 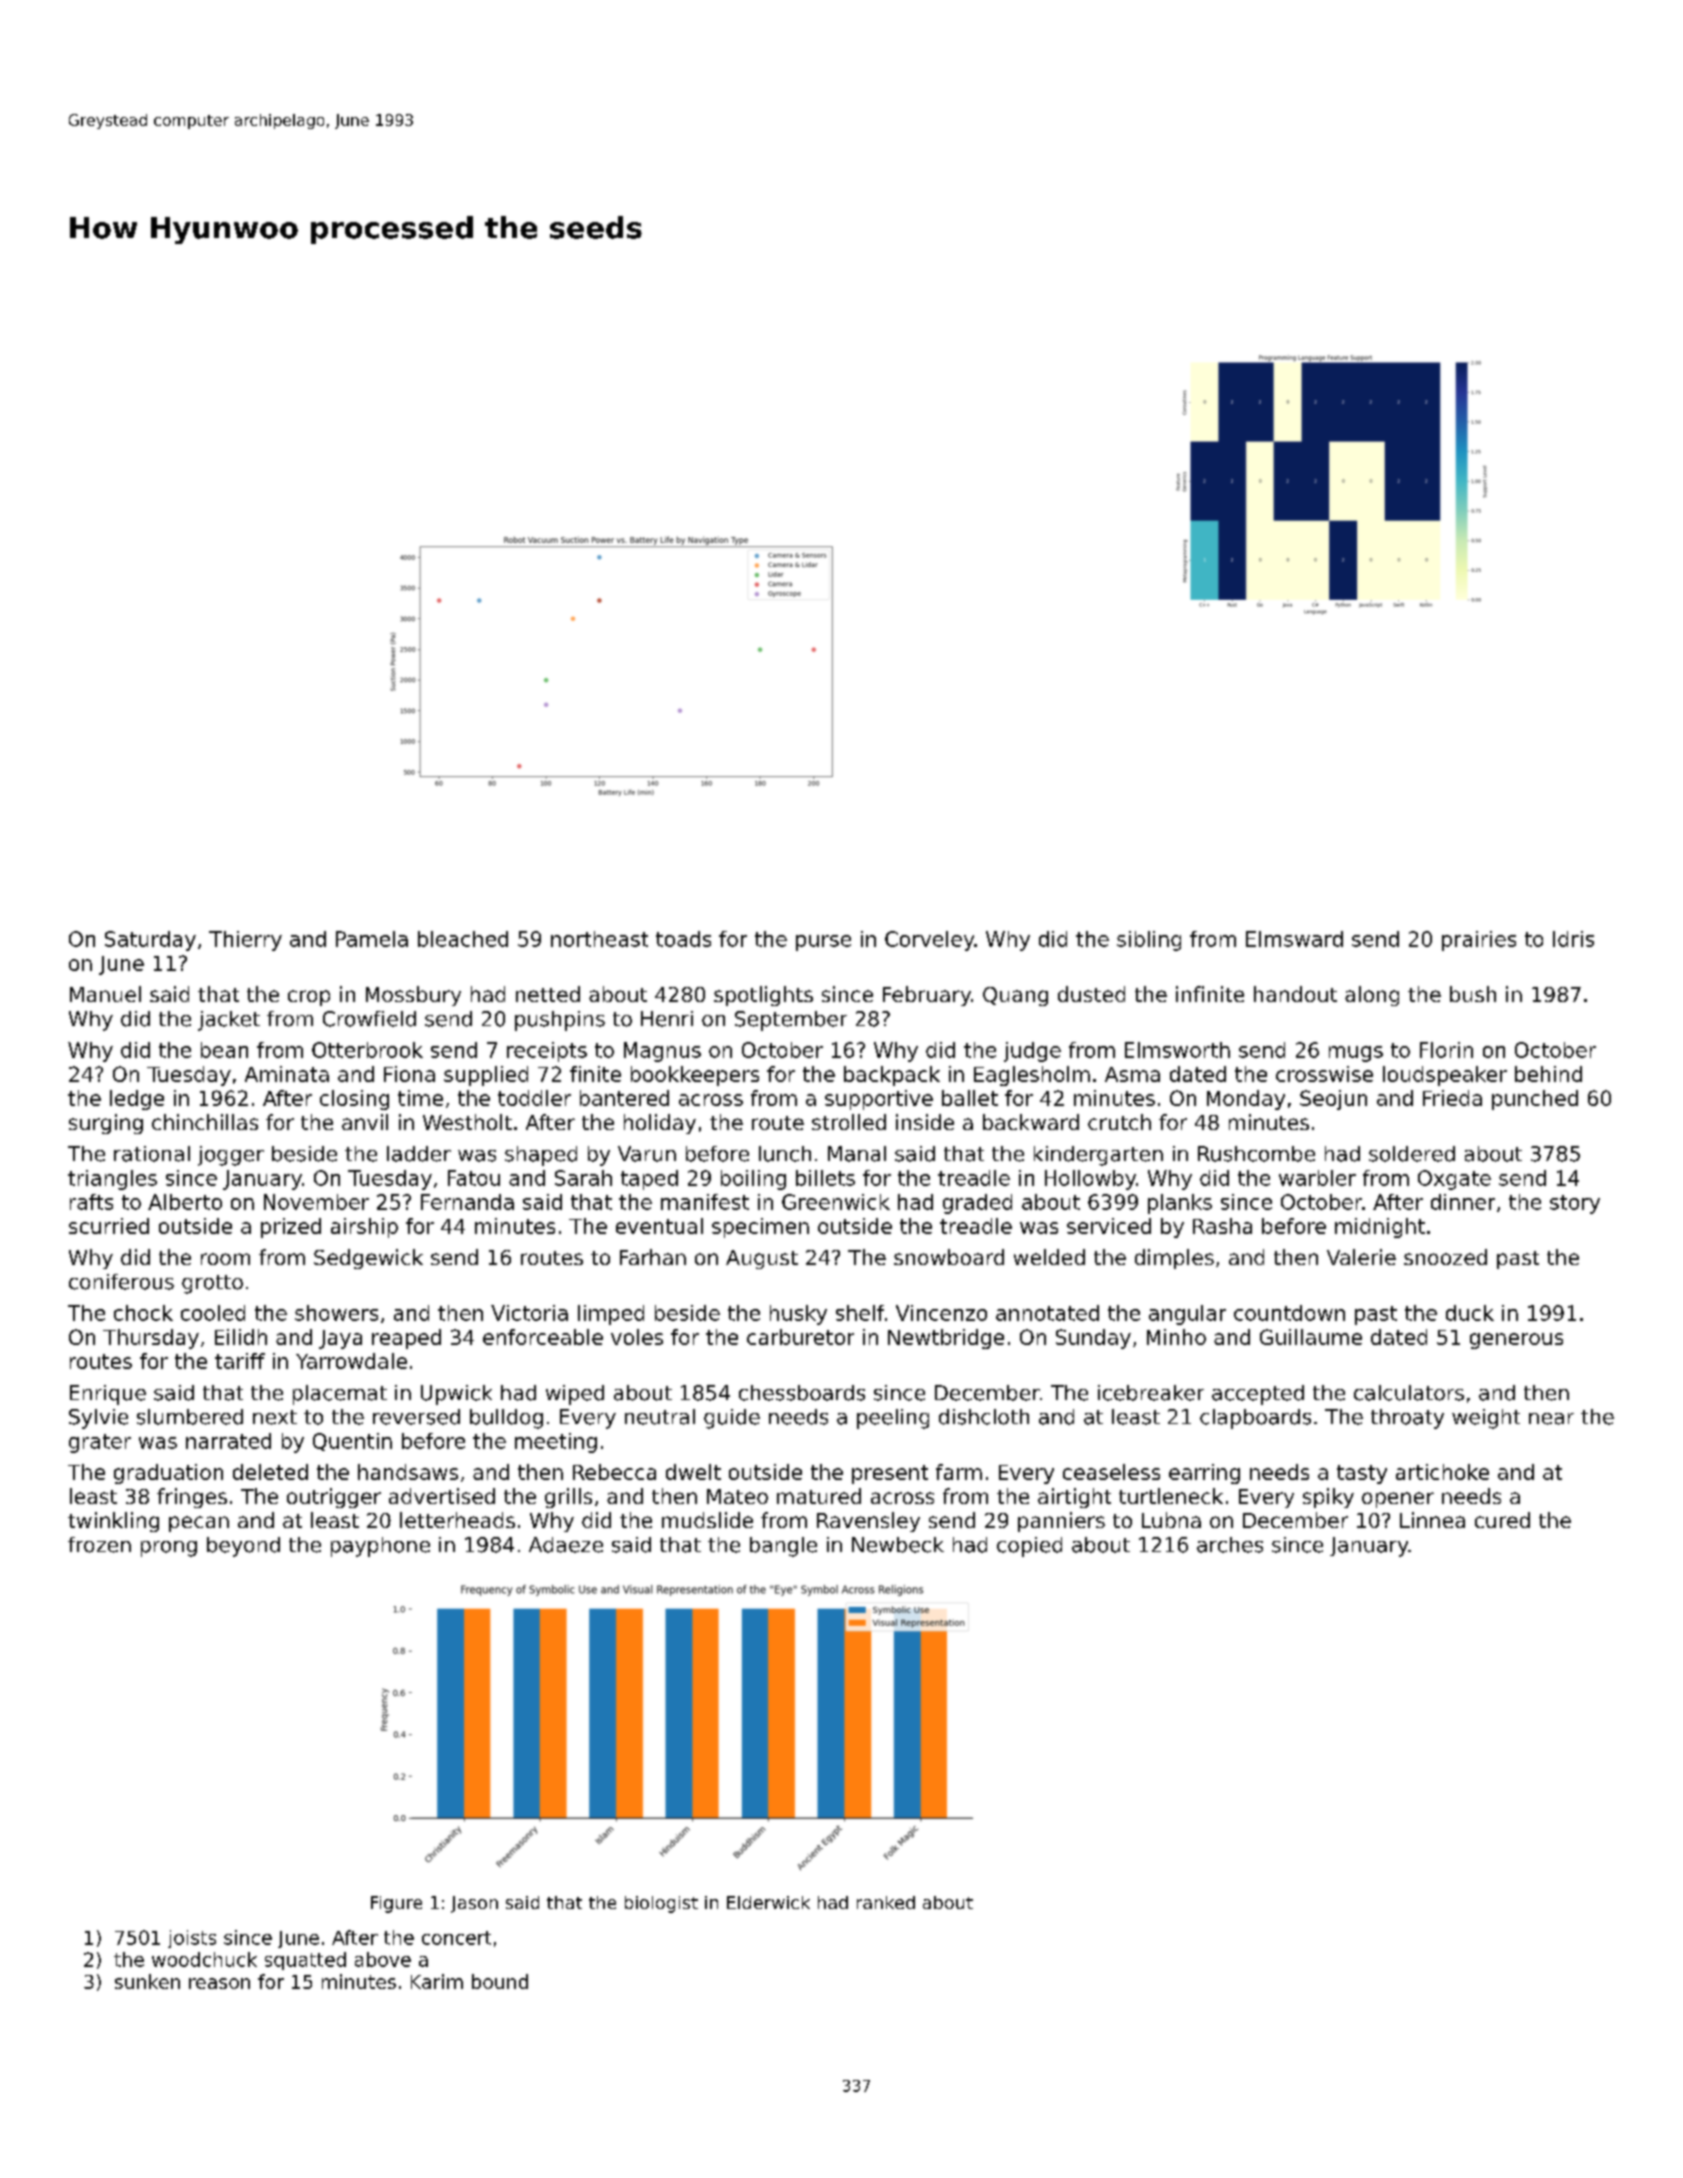 What do you see at coordinates (1311, 1337) in the document?
I see `Guillaume` at bounding box center [1311, 1337].
